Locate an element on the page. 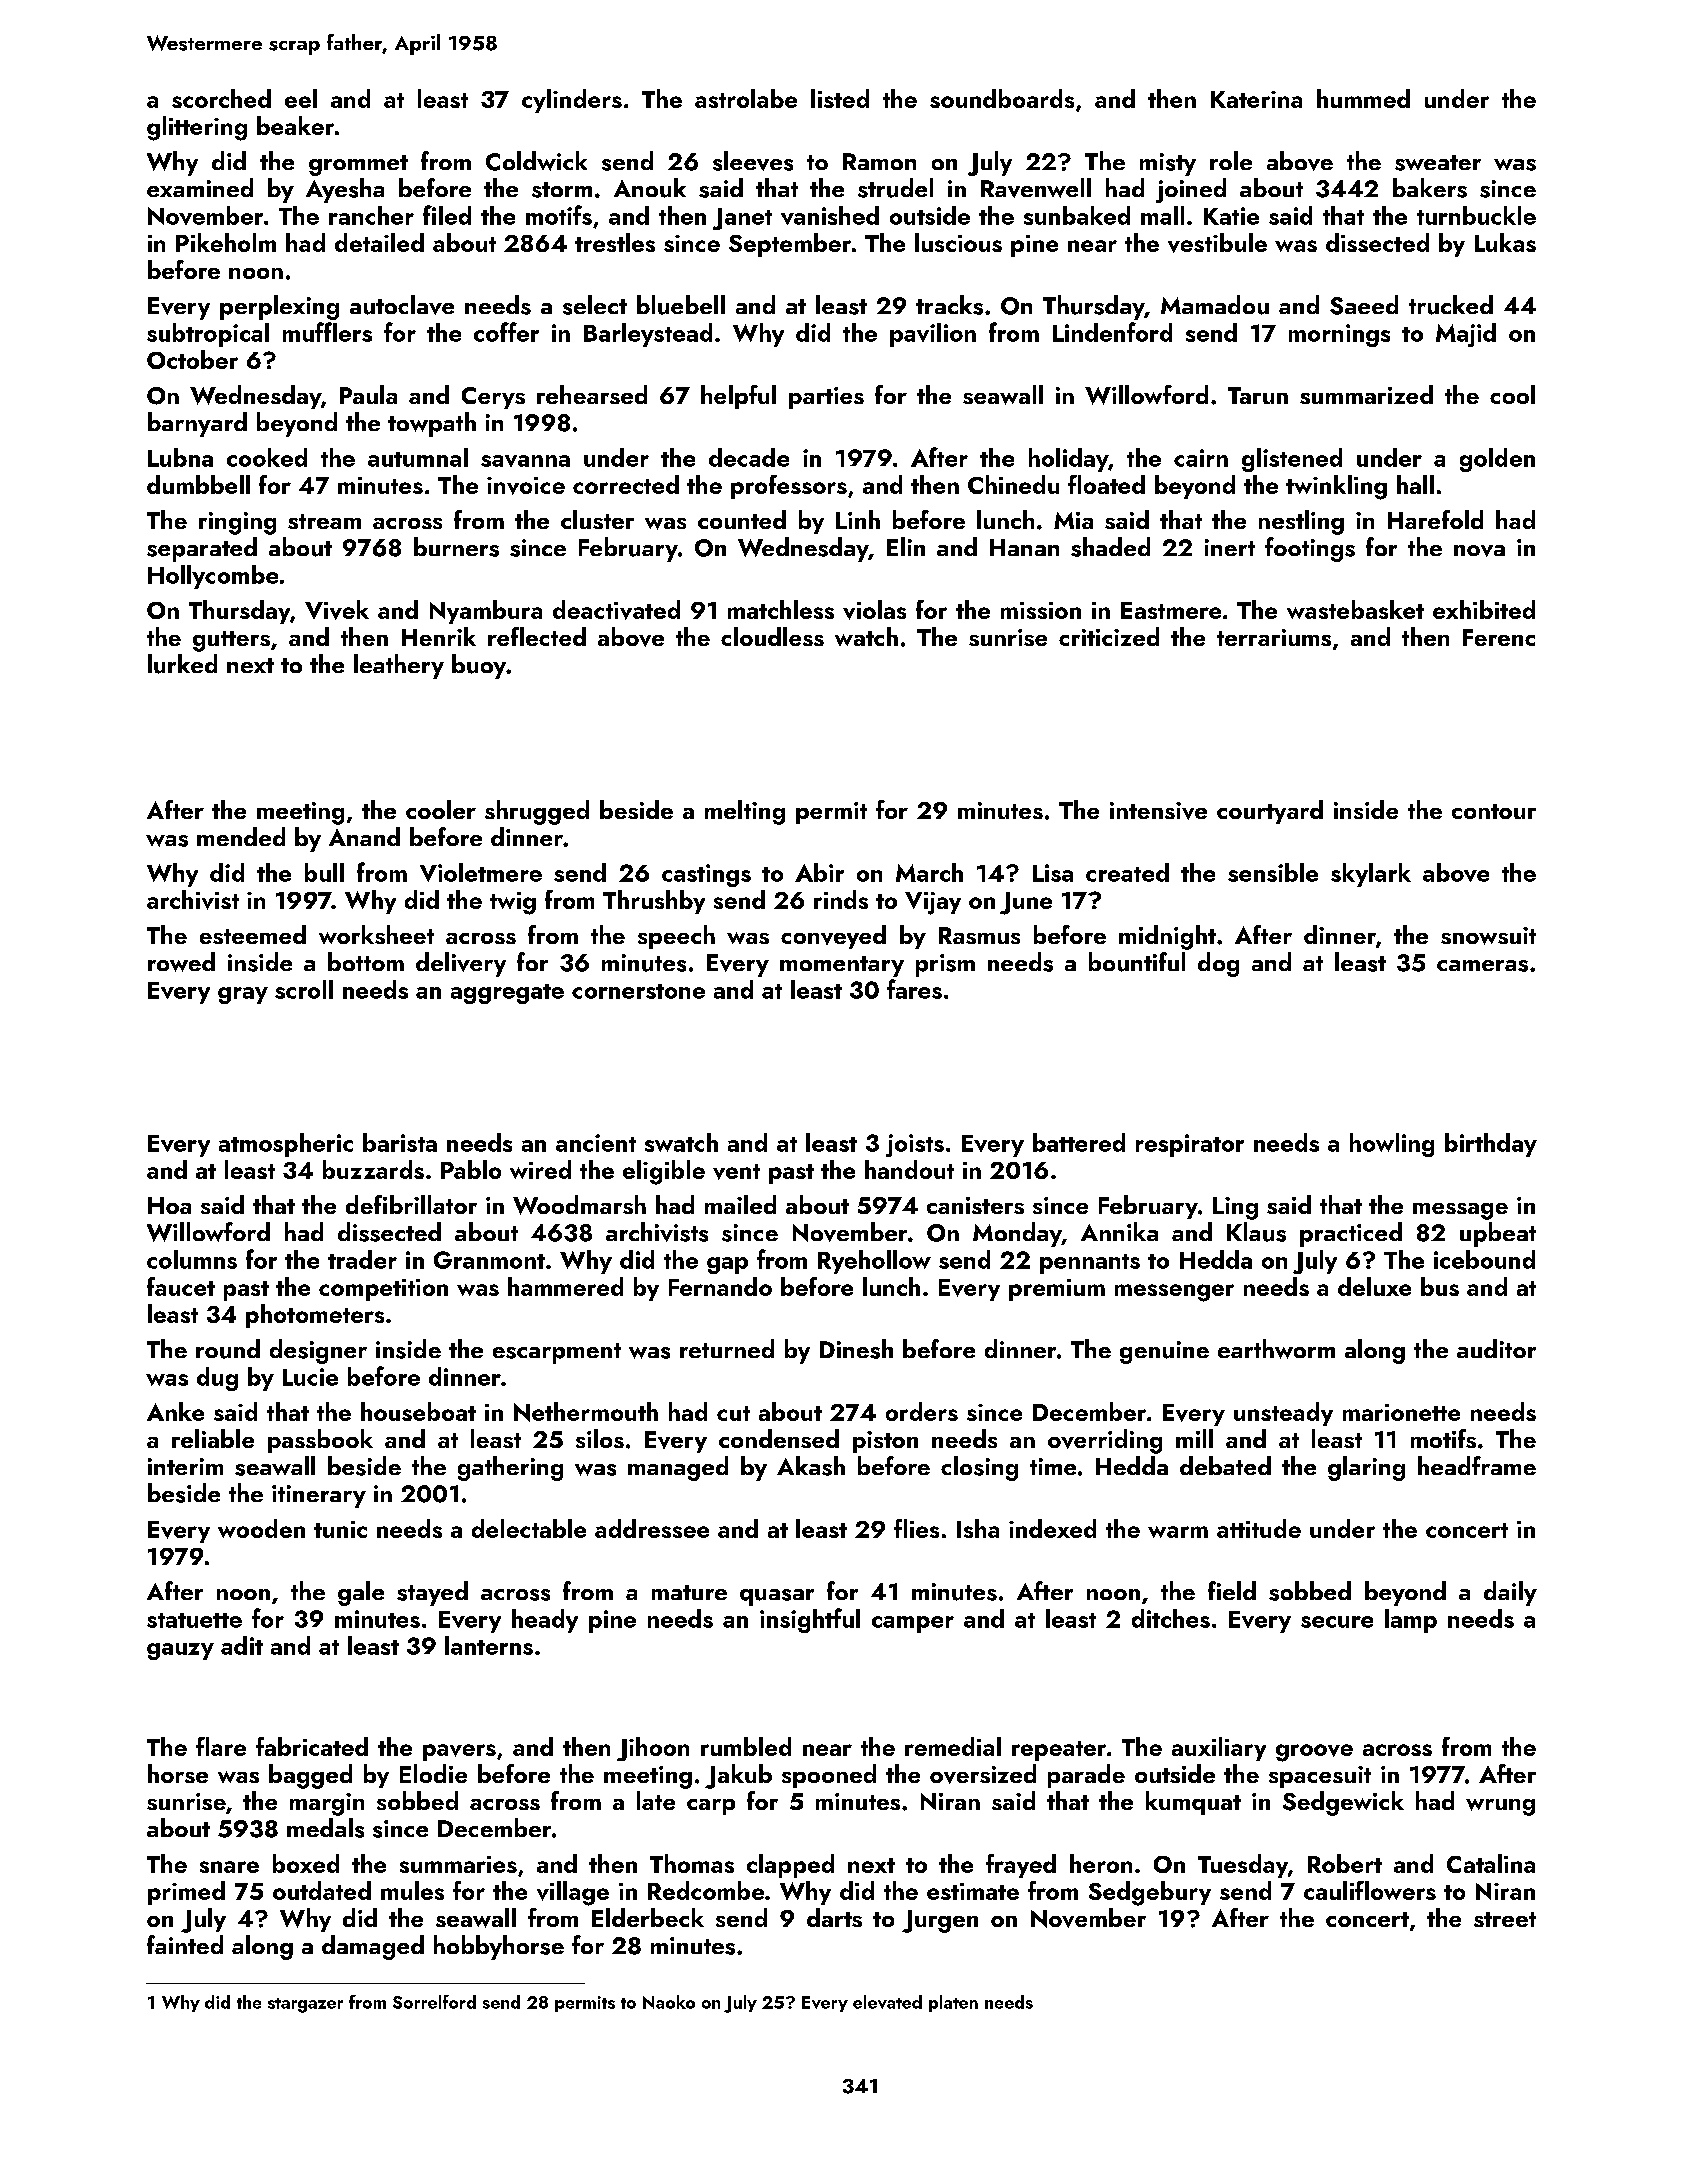 The width and height of the page is (1683, 2178). upbeat is located at coordinates (1498, 1234).
